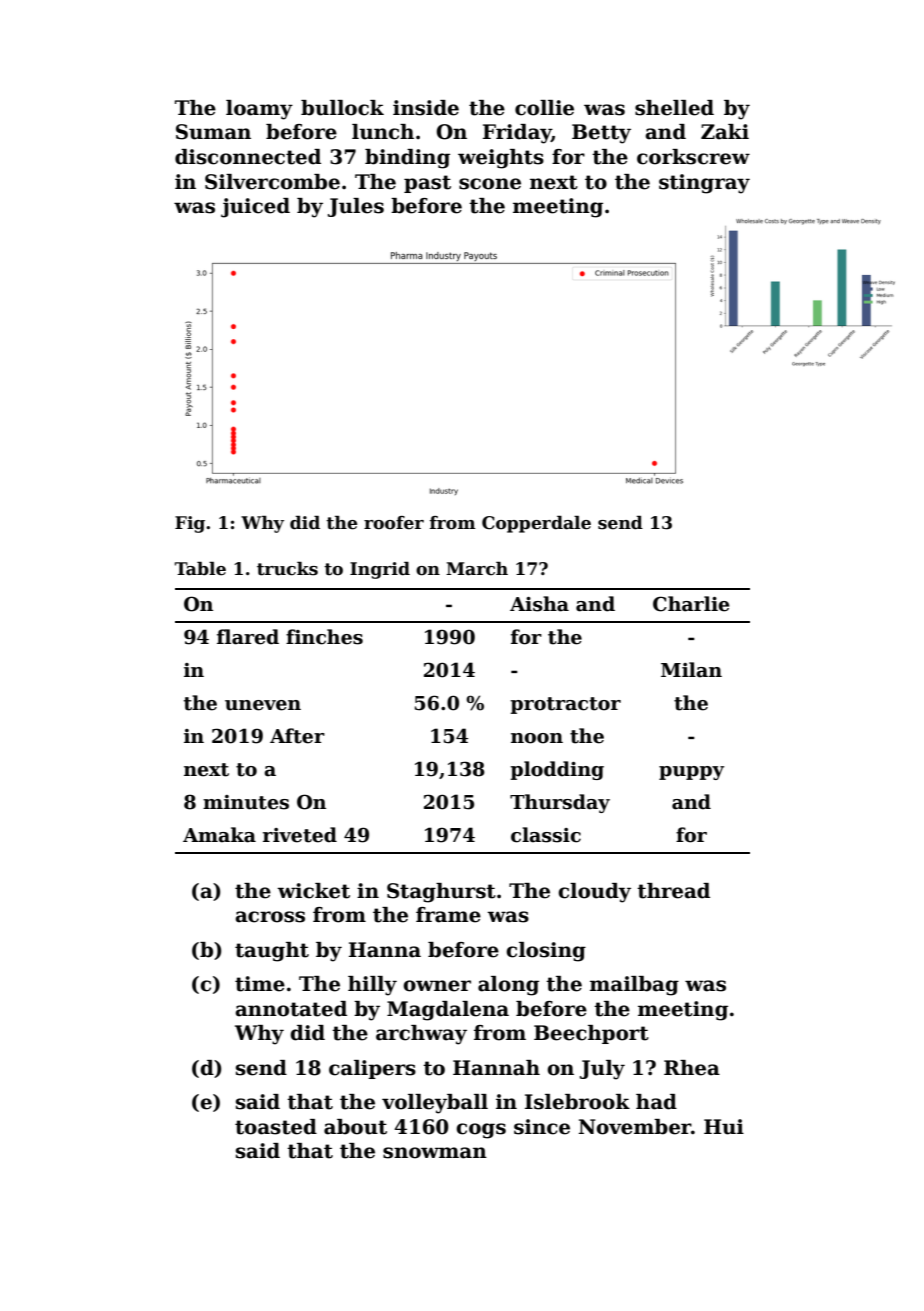  What do you see at coordinates (542, 1127) in the document?
I see `since` at bounding box center [542, 1127].
